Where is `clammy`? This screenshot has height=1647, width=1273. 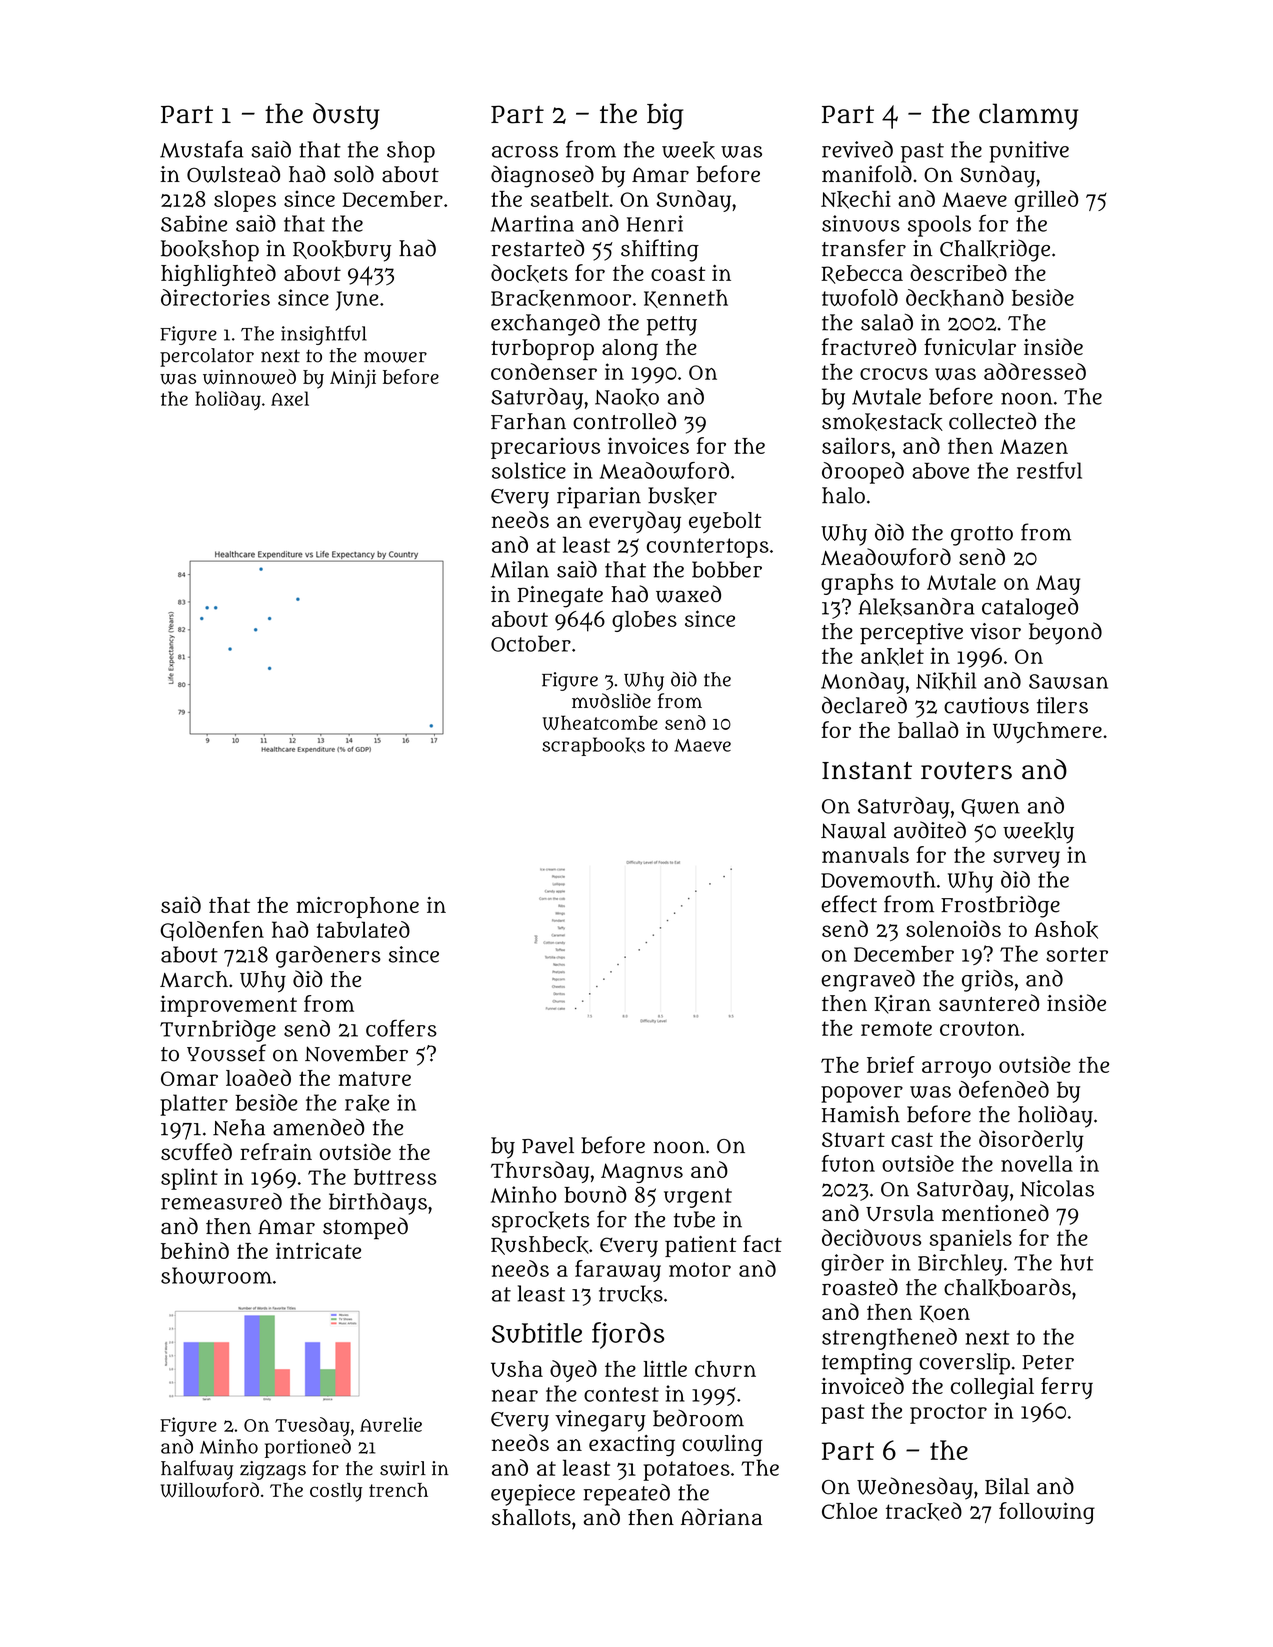
clammy is located at coordinates (1028, 116).
